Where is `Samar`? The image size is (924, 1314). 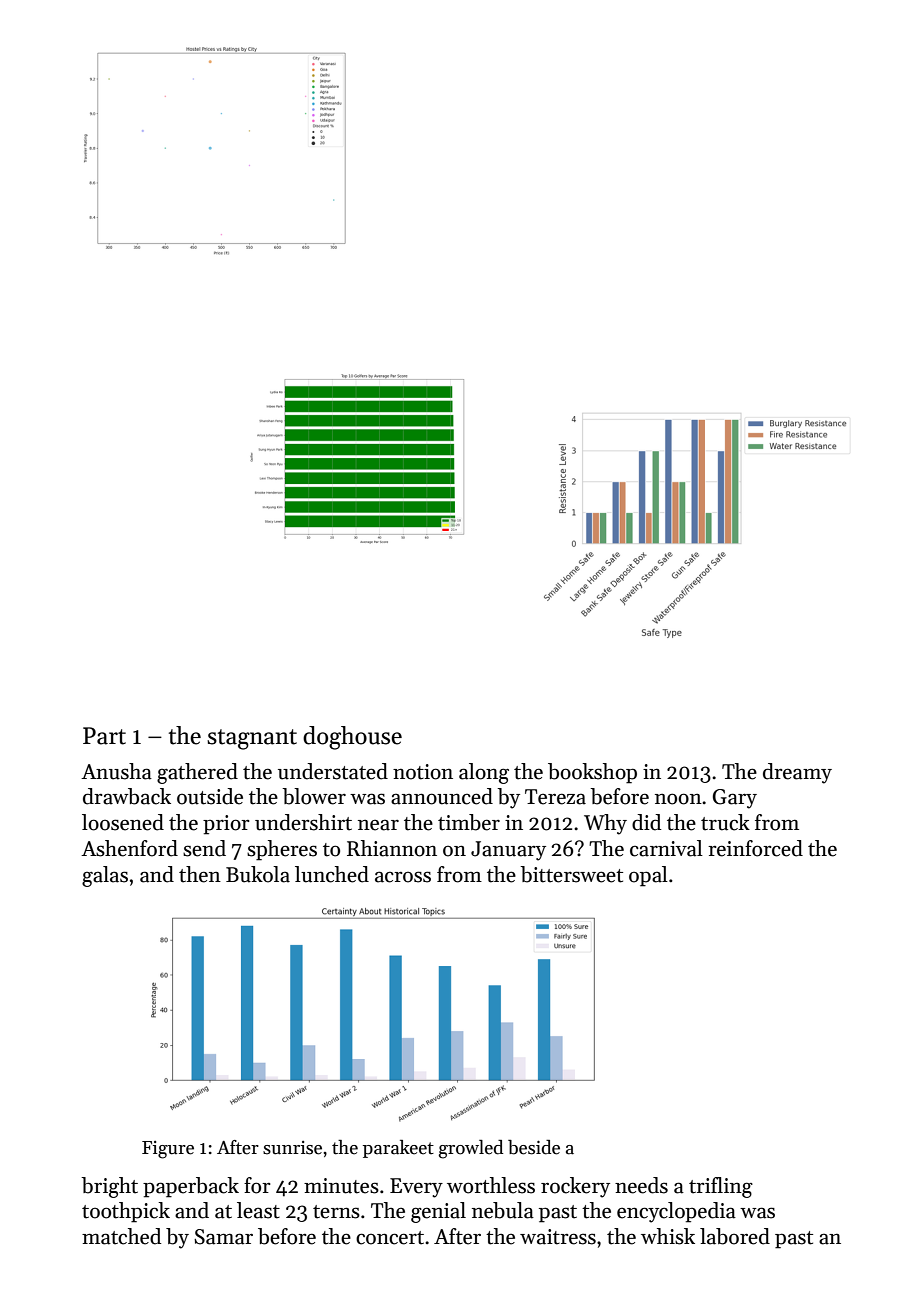 Samar is located at coordinates (223, 1237).
